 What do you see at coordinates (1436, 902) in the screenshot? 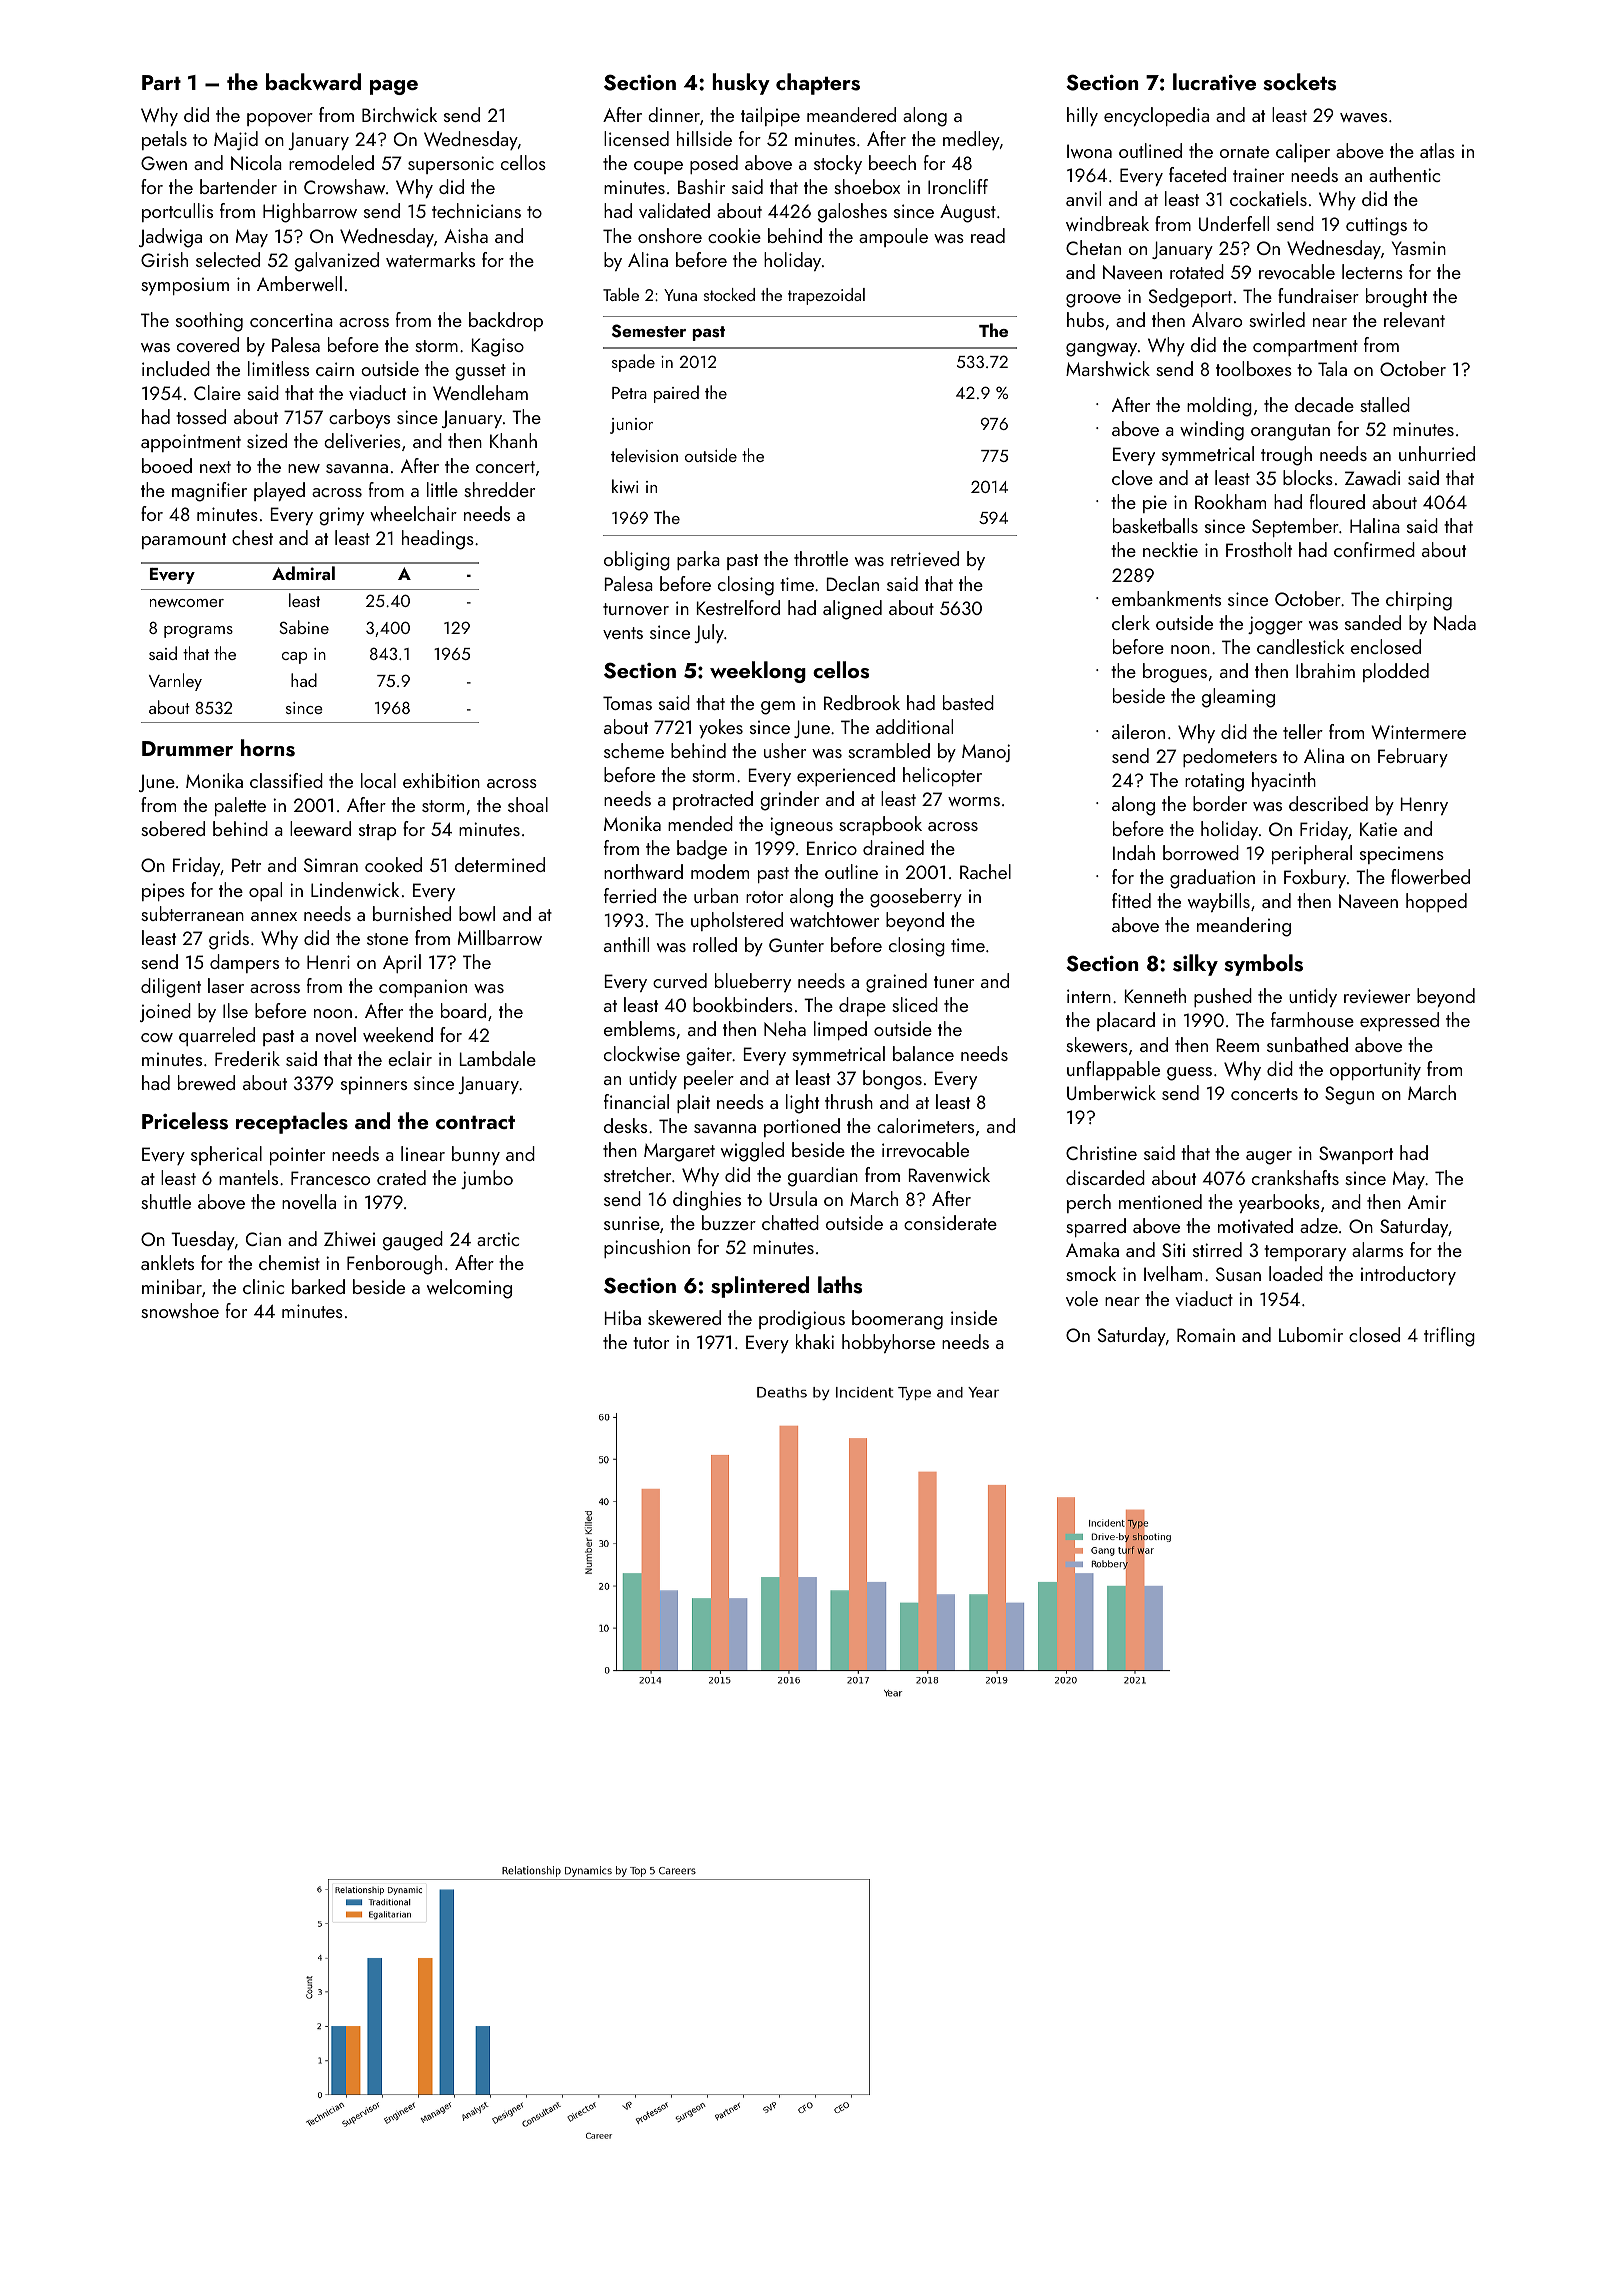
I see `hopped` at bounding box center [1436, 902].
